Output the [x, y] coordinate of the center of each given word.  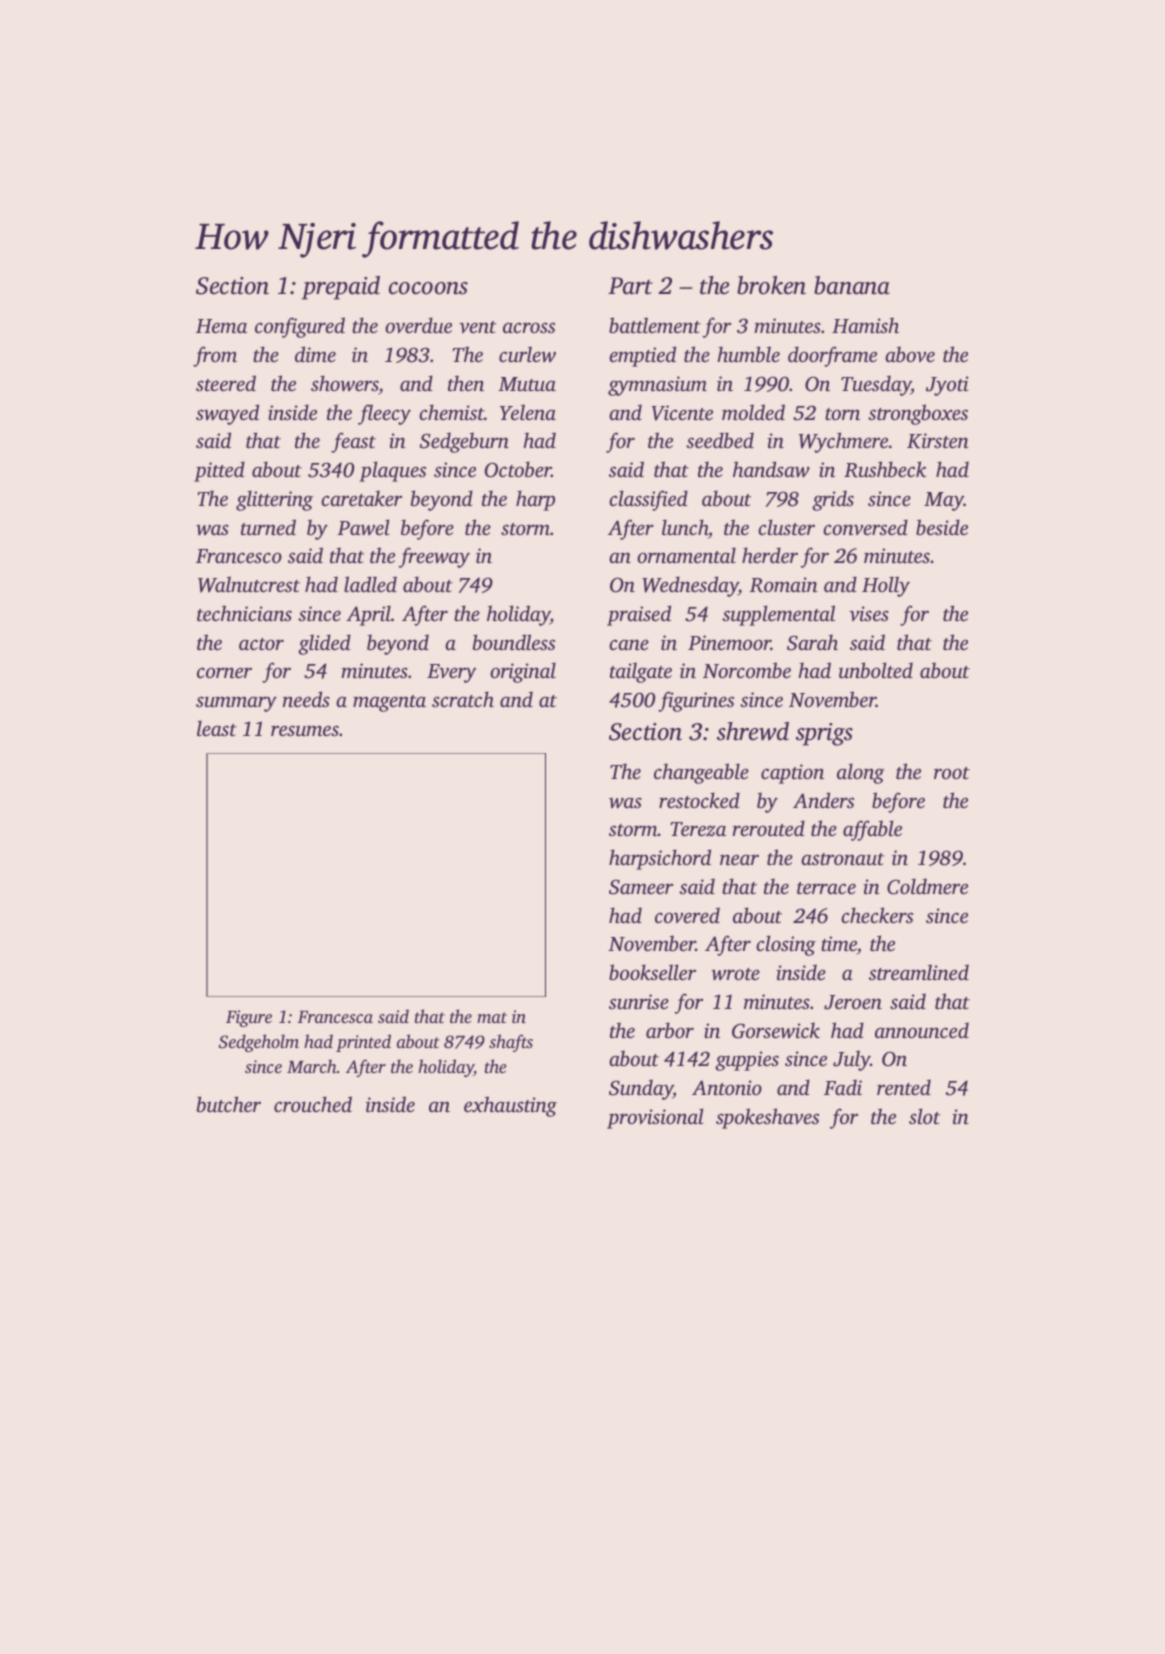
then [466, 383]
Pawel [363, 527]
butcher [229, 1104]
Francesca [335, 1017]
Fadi [843, 1087]
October [518, 469]
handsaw [771, 469]
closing [786, 945]
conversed [865, 527]
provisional [655, 1118]
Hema [221, 326]
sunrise [639, 1001]
